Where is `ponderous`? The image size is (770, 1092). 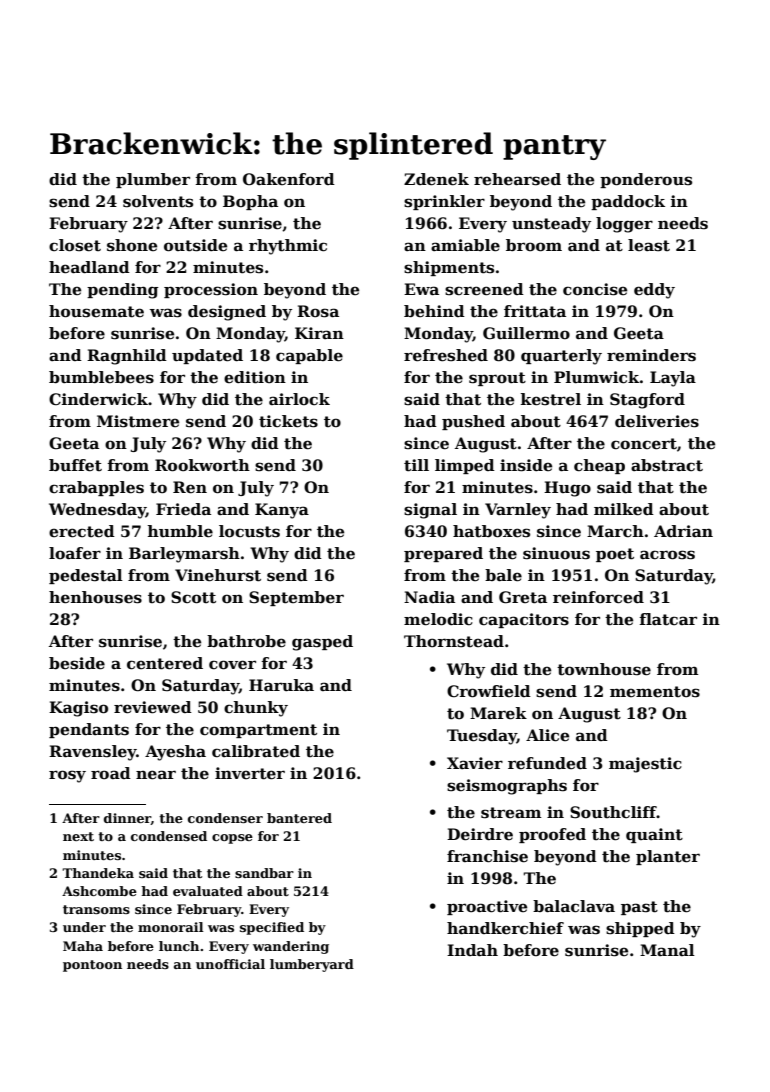 ponderous is located at coordinates (646, 180).
